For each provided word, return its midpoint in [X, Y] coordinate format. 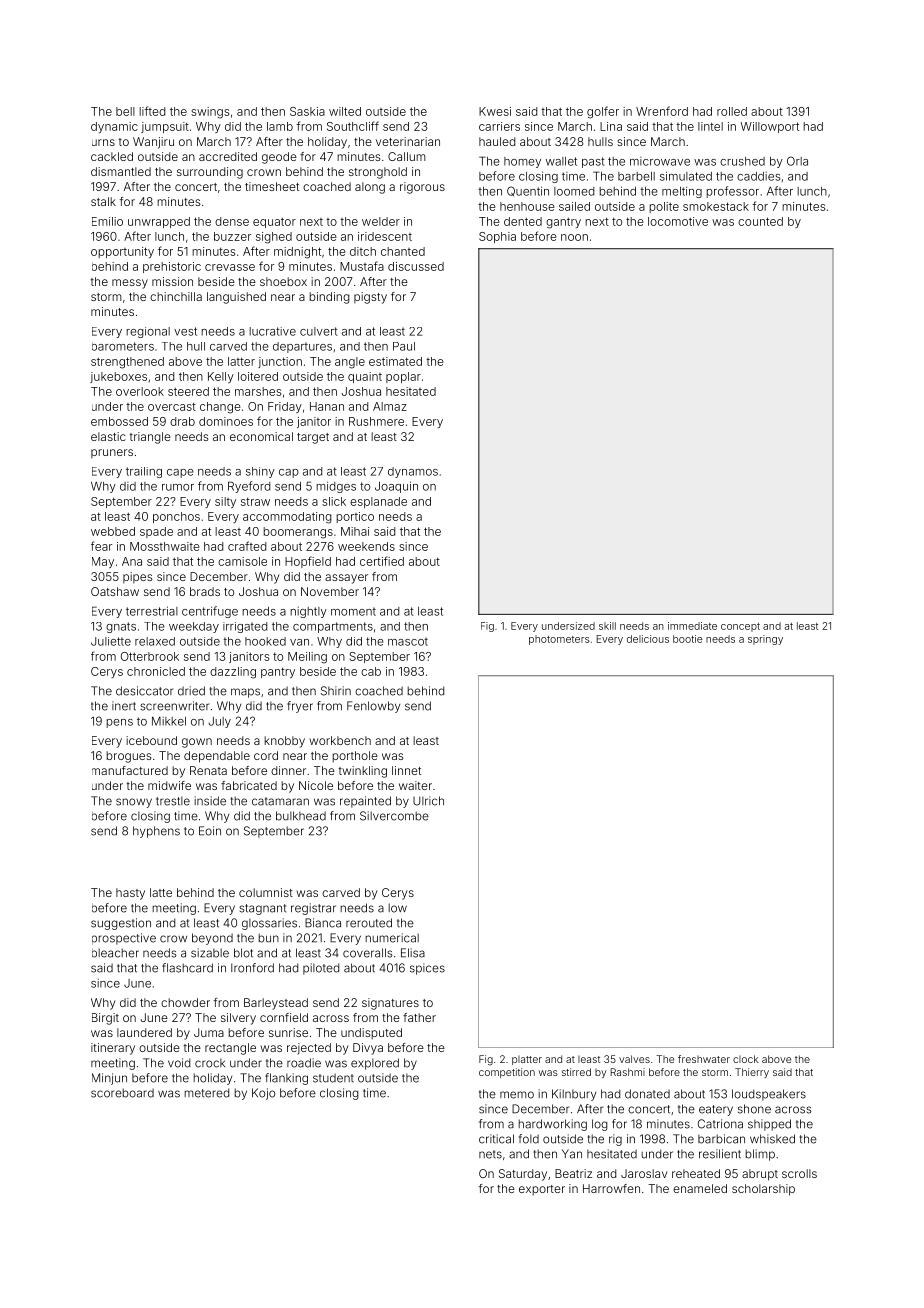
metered [206, 1093]
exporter [542, 1190]
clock [745, 1059]
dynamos [413, 472]
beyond [212, 939]
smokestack [716, 206]
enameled [700, 1188]
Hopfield [308, 562]
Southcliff [353, 126]
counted [760, 221]
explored [375, 1064]
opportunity [122, 252]
